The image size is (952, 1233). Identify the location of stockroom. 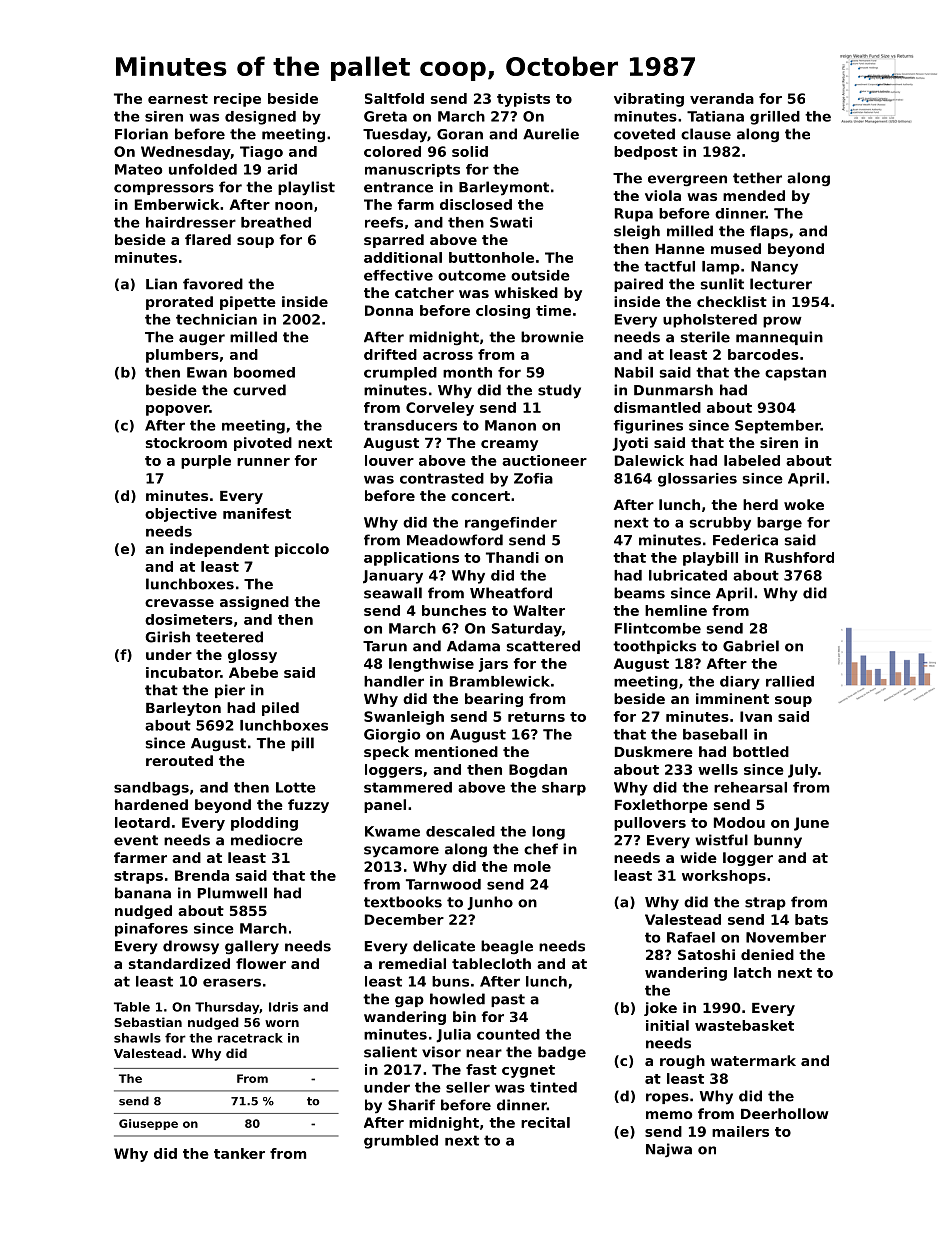
(186, 442).
